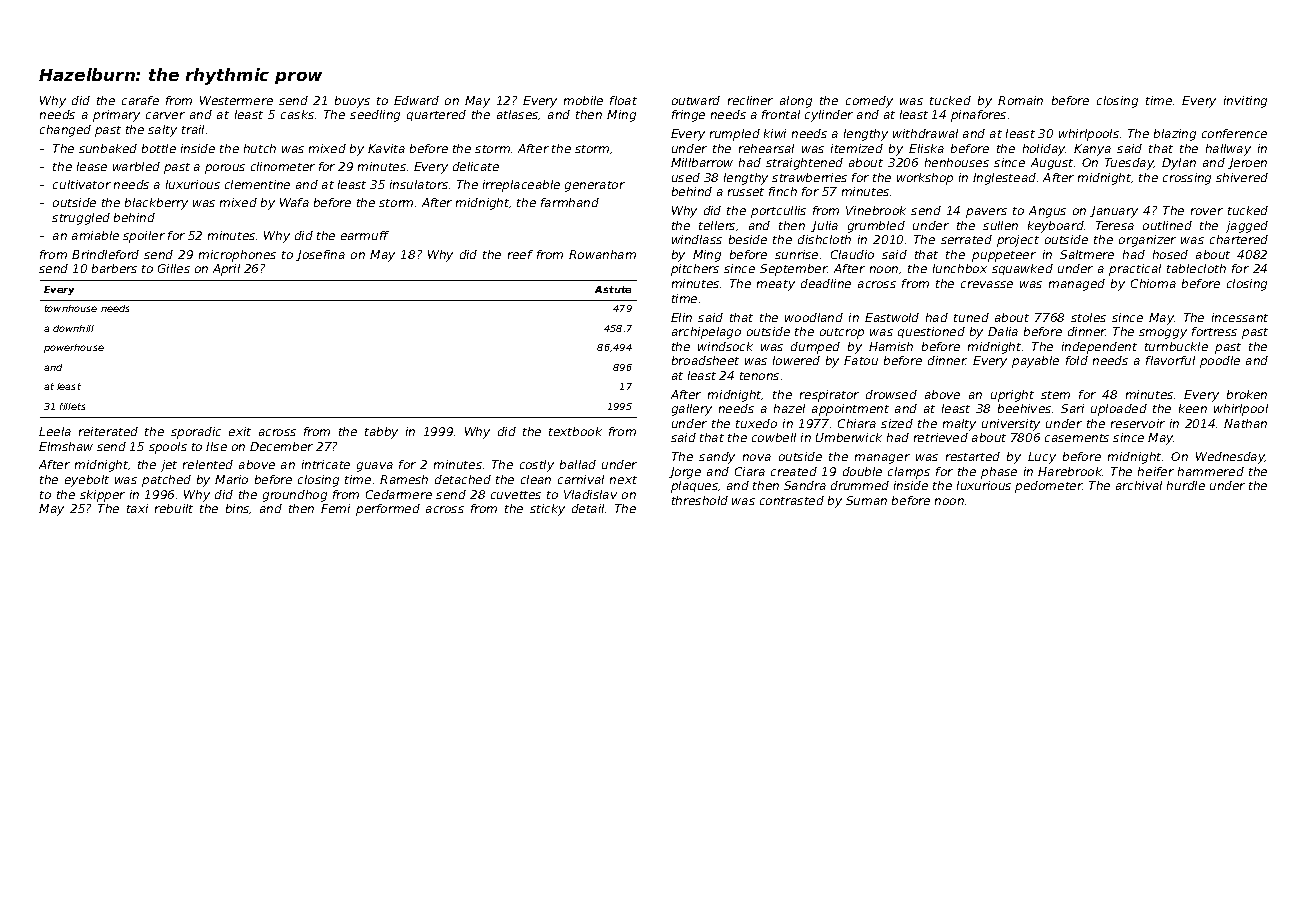 This image has height=924, width=1308. What do you see at coordinates (1004, 179) in the image?
I see `Inglestead` at bounding box center [1004, 179].
